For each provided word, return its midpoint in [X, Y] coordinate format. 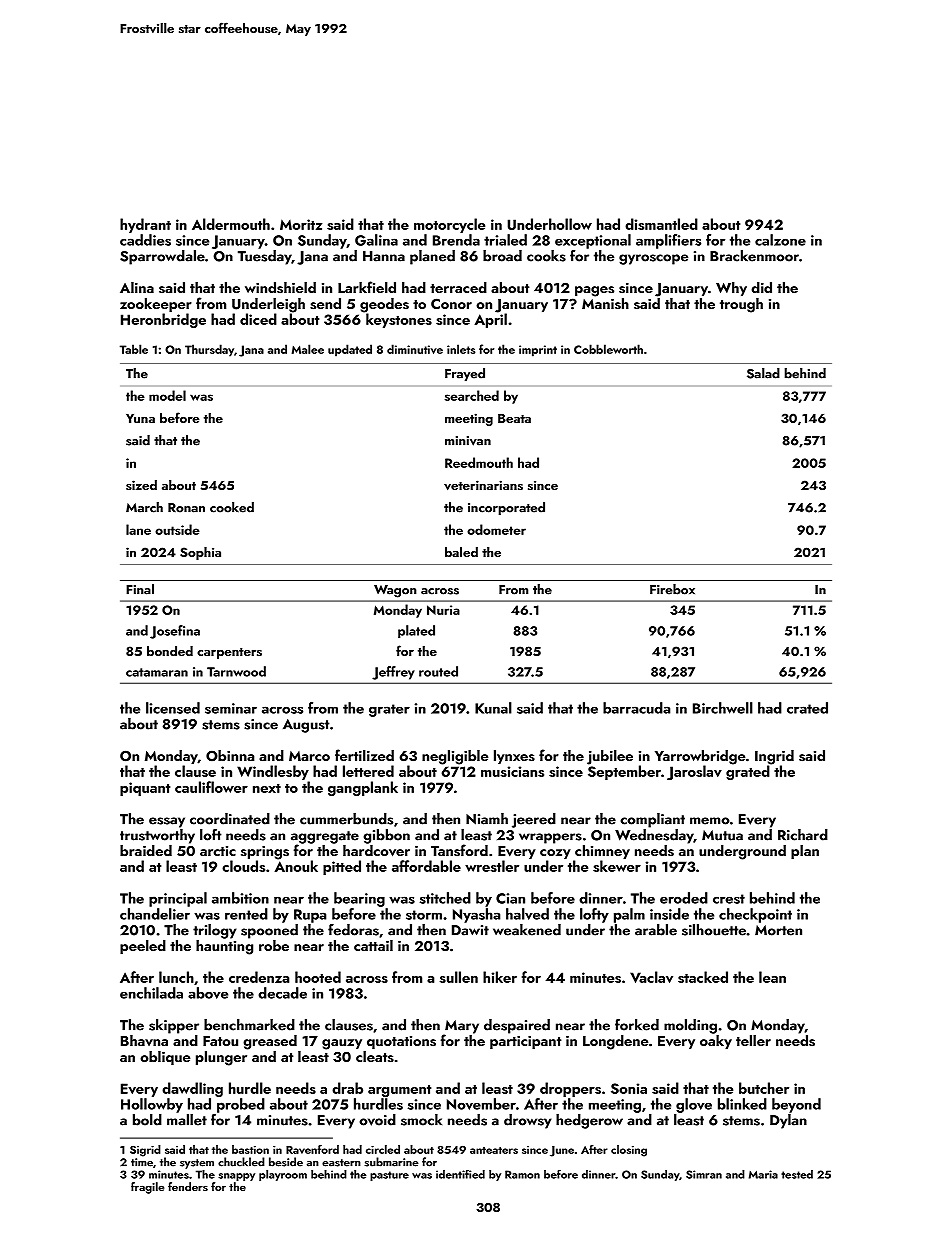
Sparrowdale [162, 257]
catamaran [157, 672]
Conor [451, 303]
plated [416, 631]
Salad [763, 373]
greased [270, 1042]
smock [421, 1120]
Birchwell [723, 708]
